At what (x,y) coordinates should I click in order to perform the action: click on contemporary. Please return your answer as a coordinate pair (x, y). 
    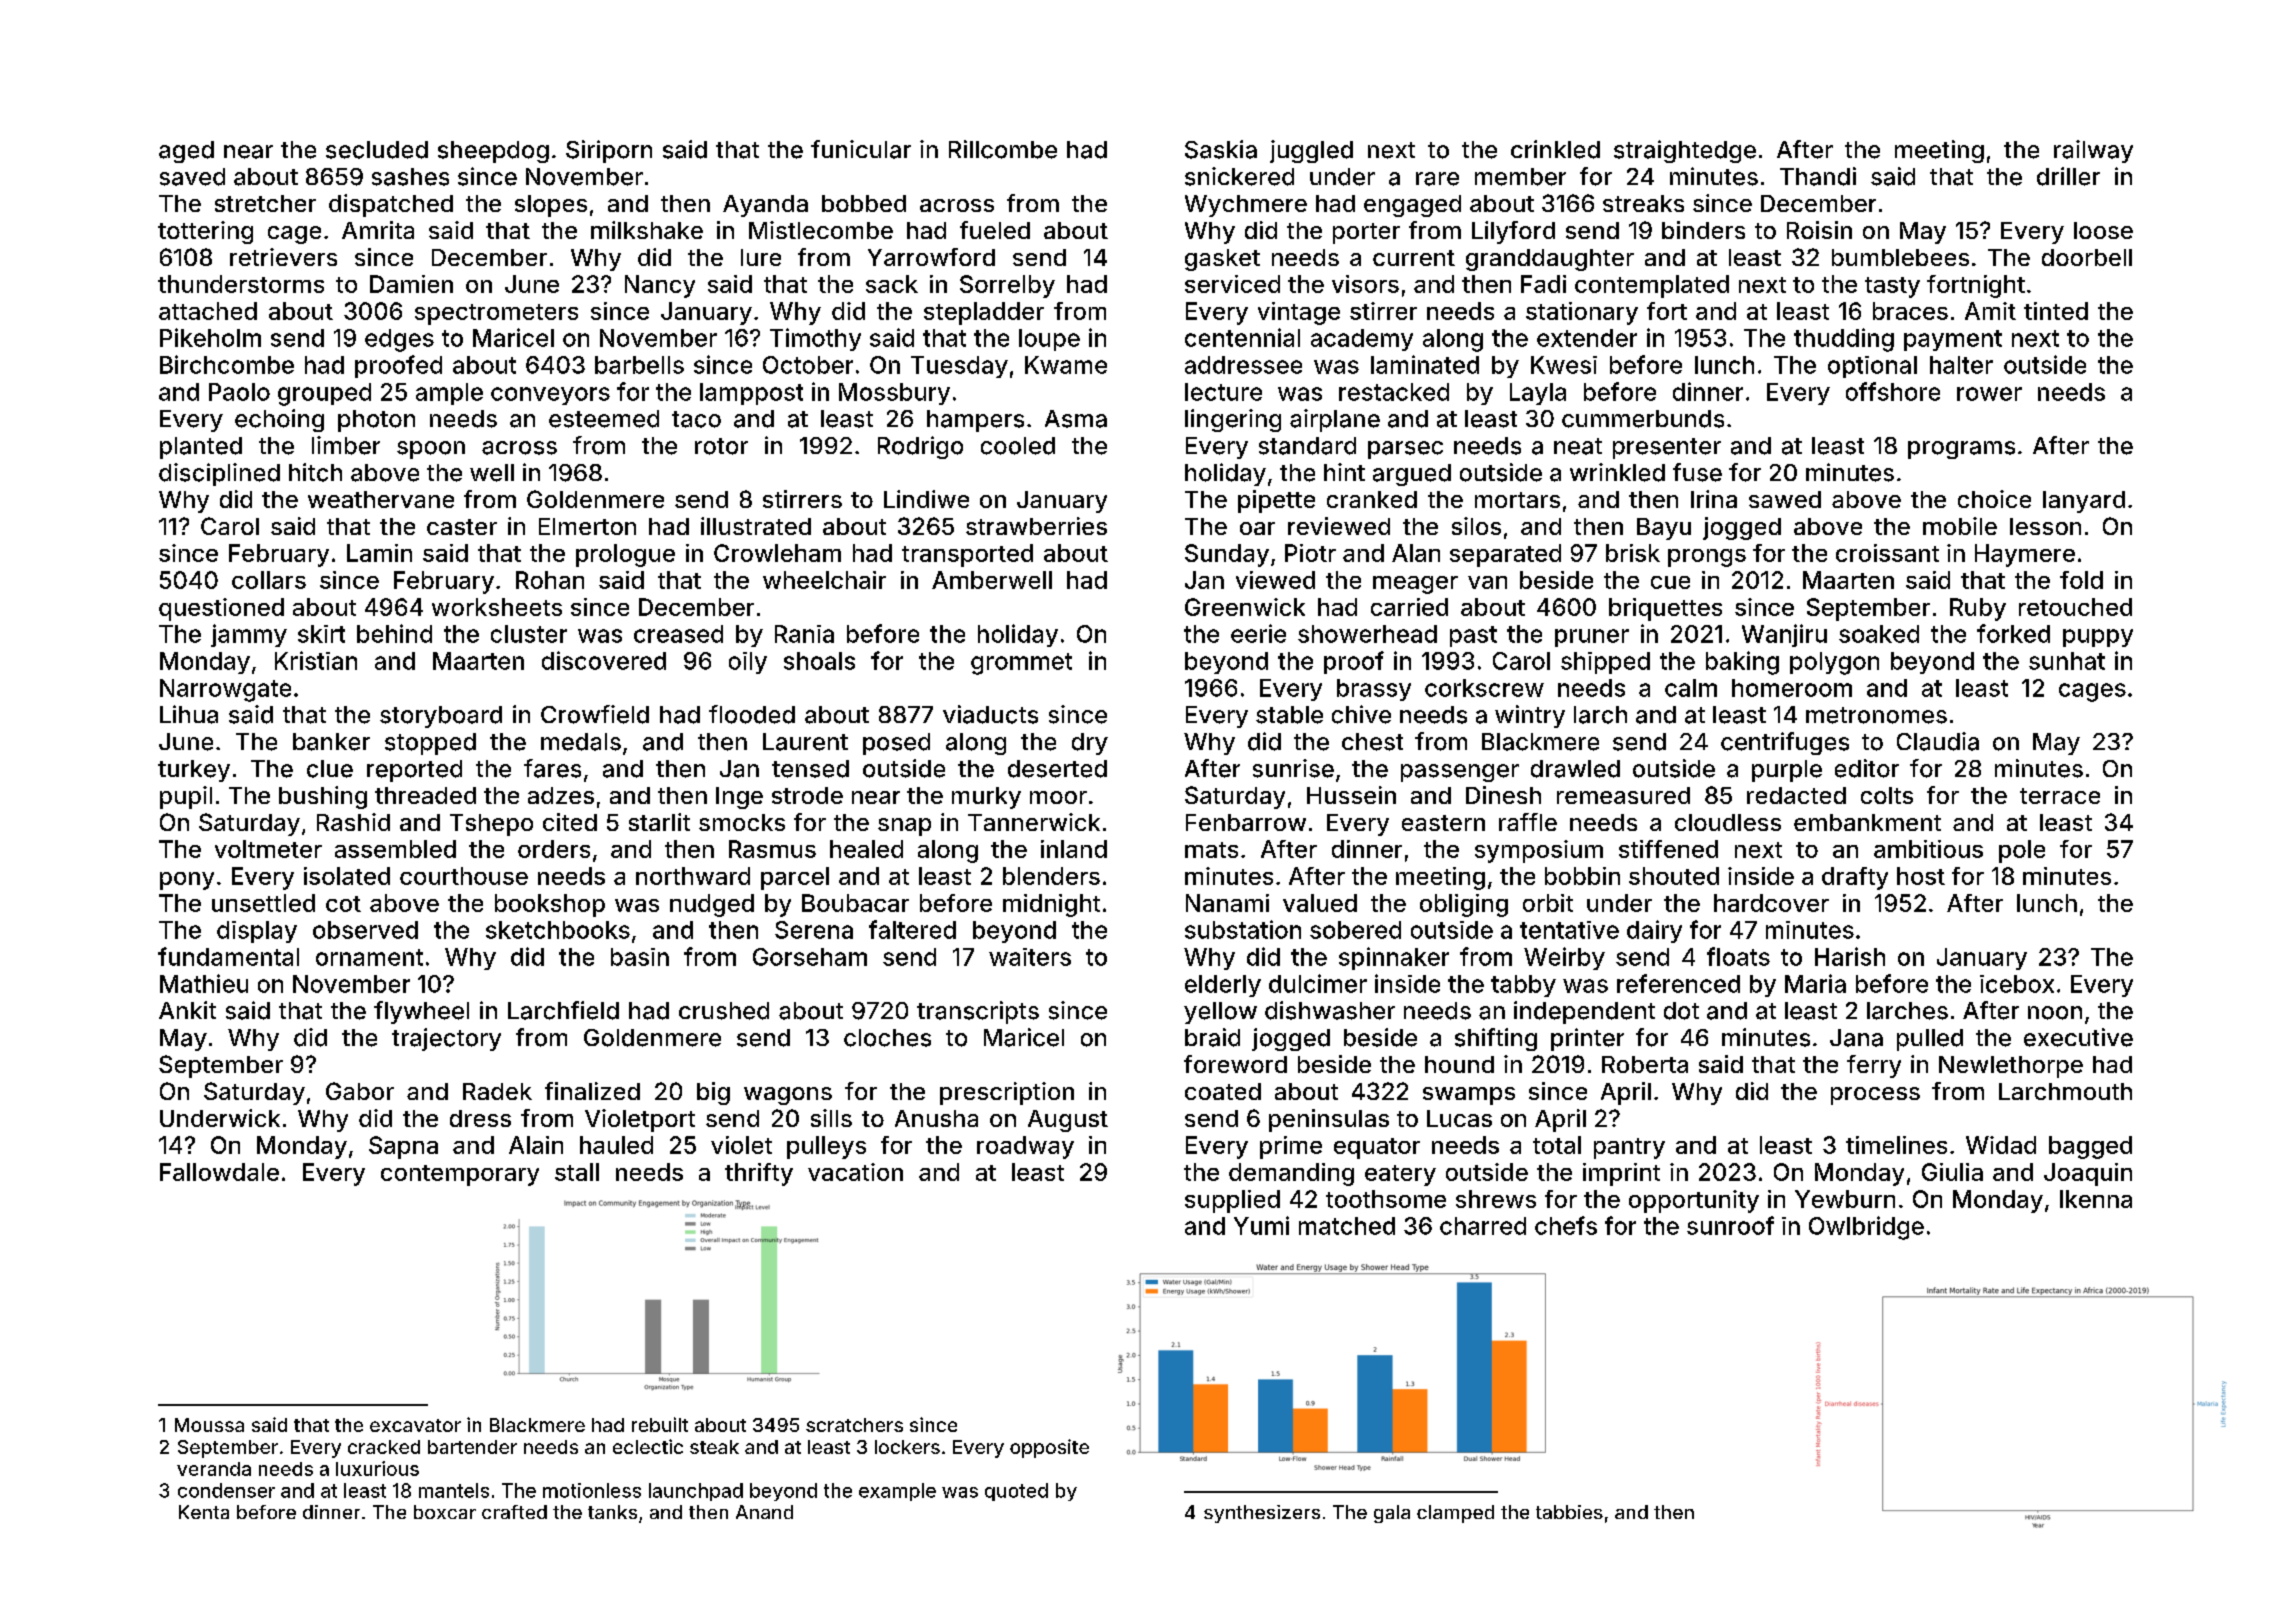
    Looking at the image, I should click on (460, 1175).
